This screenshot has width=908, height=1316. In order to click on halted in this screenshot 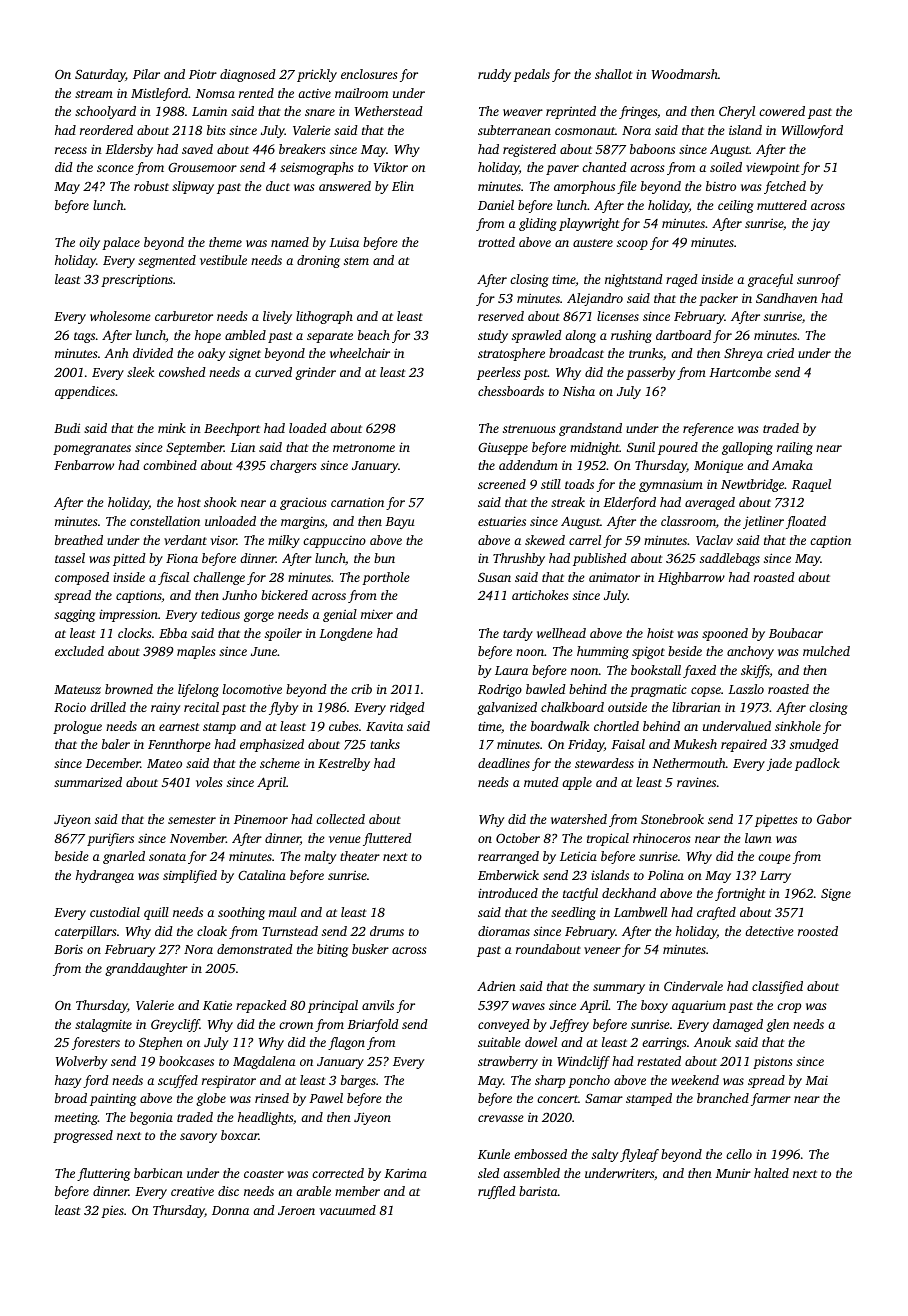, I will do `click(771, 1173)`.
